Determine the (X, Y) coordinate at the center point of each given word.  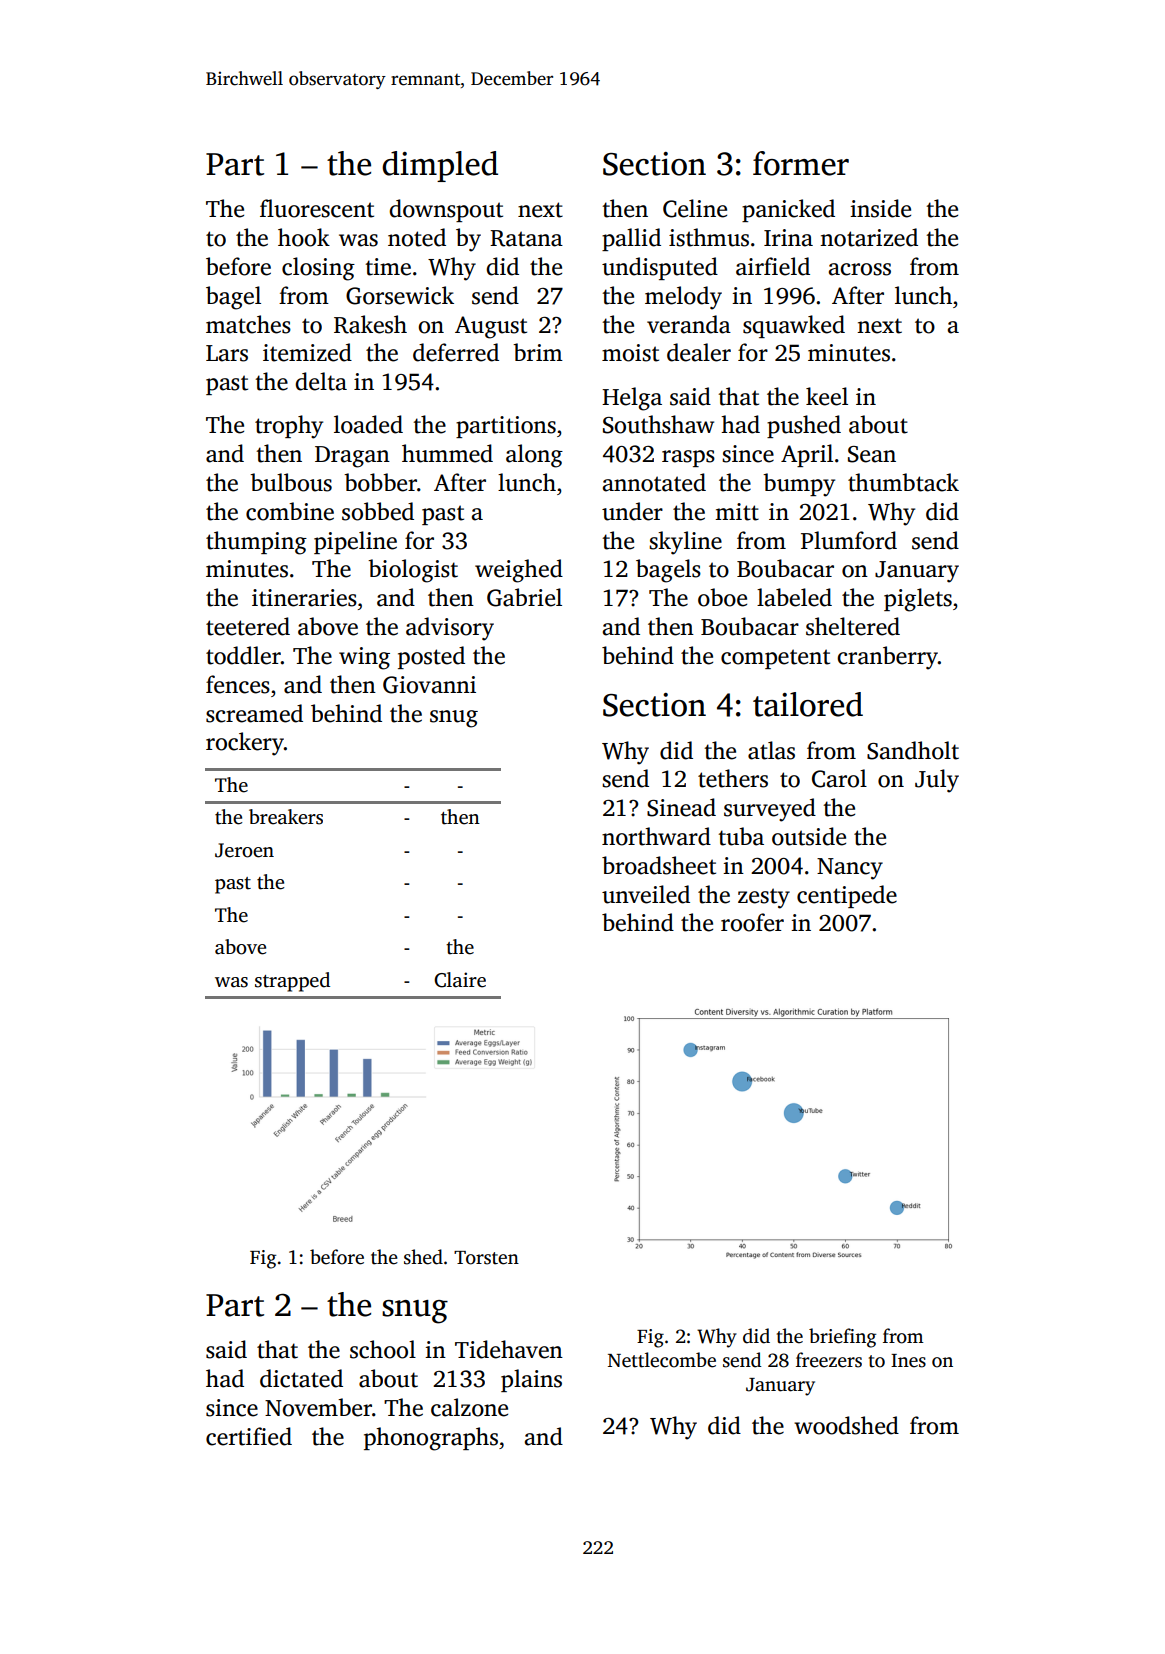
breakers (286, 817)
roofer (752, 922)
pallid (631, 239)
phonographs (431, 1439)
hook (304, 237)
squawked (794, 326)
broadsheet (659, 865)
